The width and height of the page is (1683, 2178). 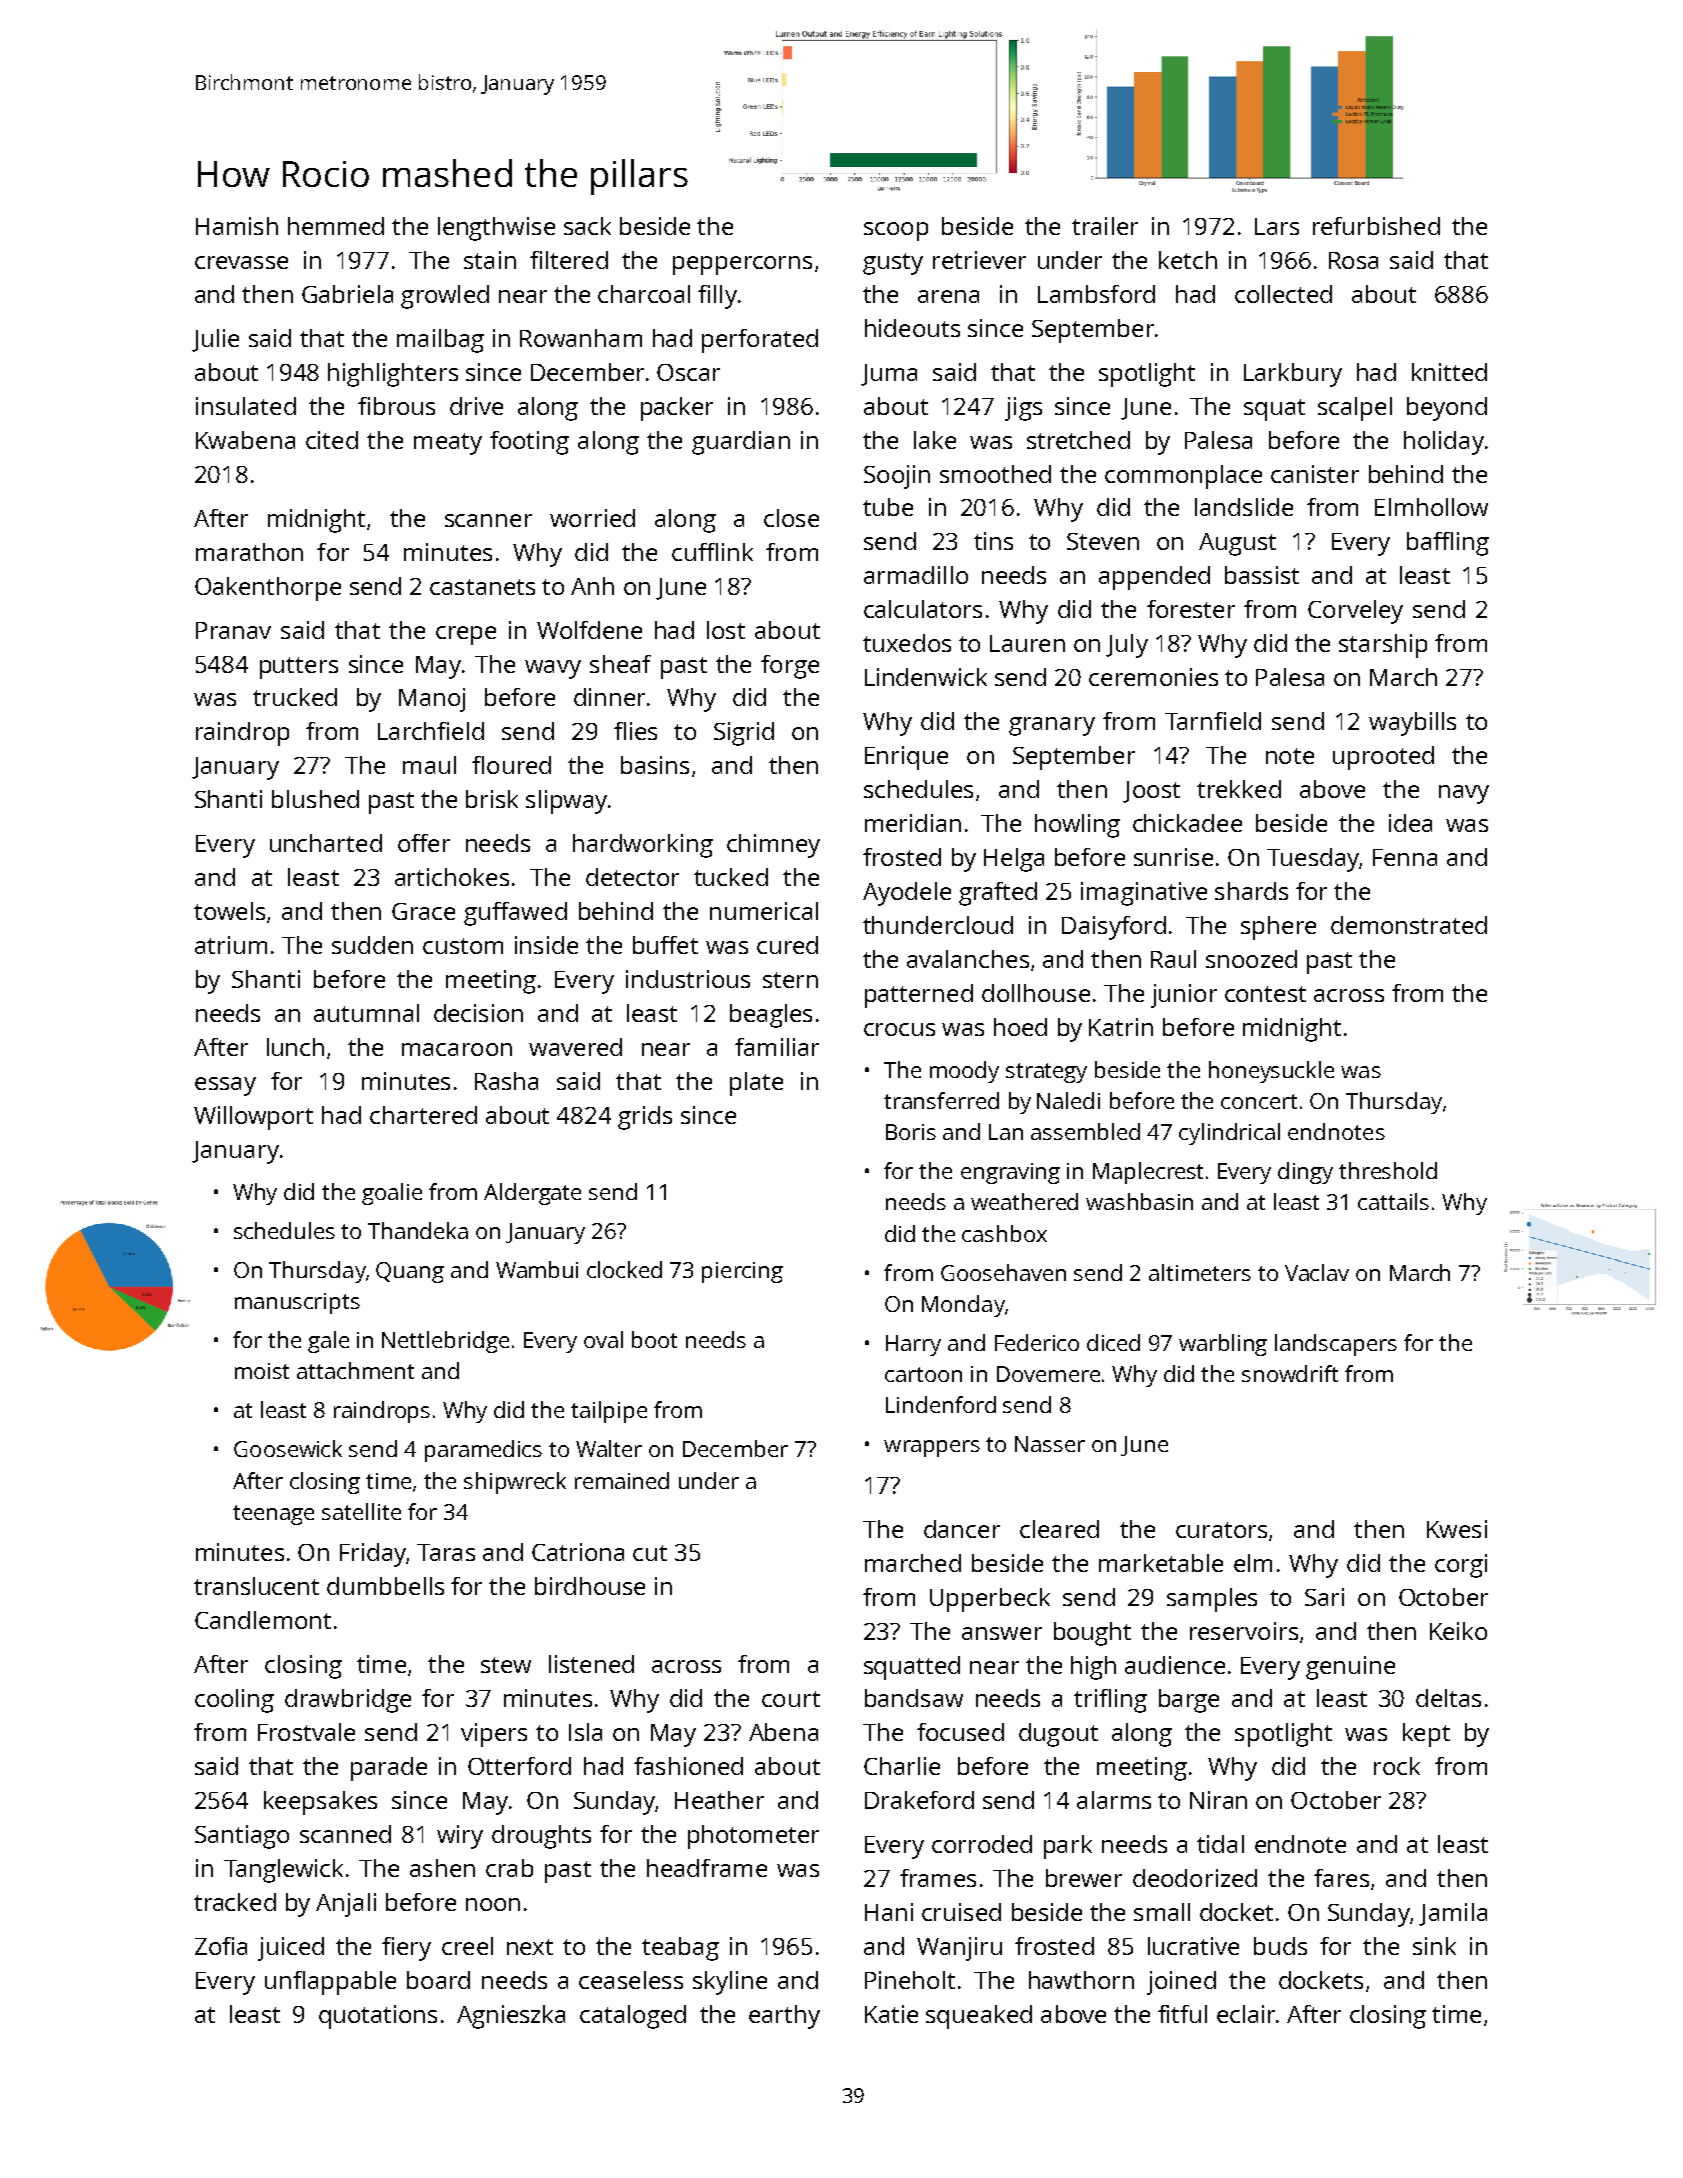 I want to click on sack, so click(x=587, y=226).
